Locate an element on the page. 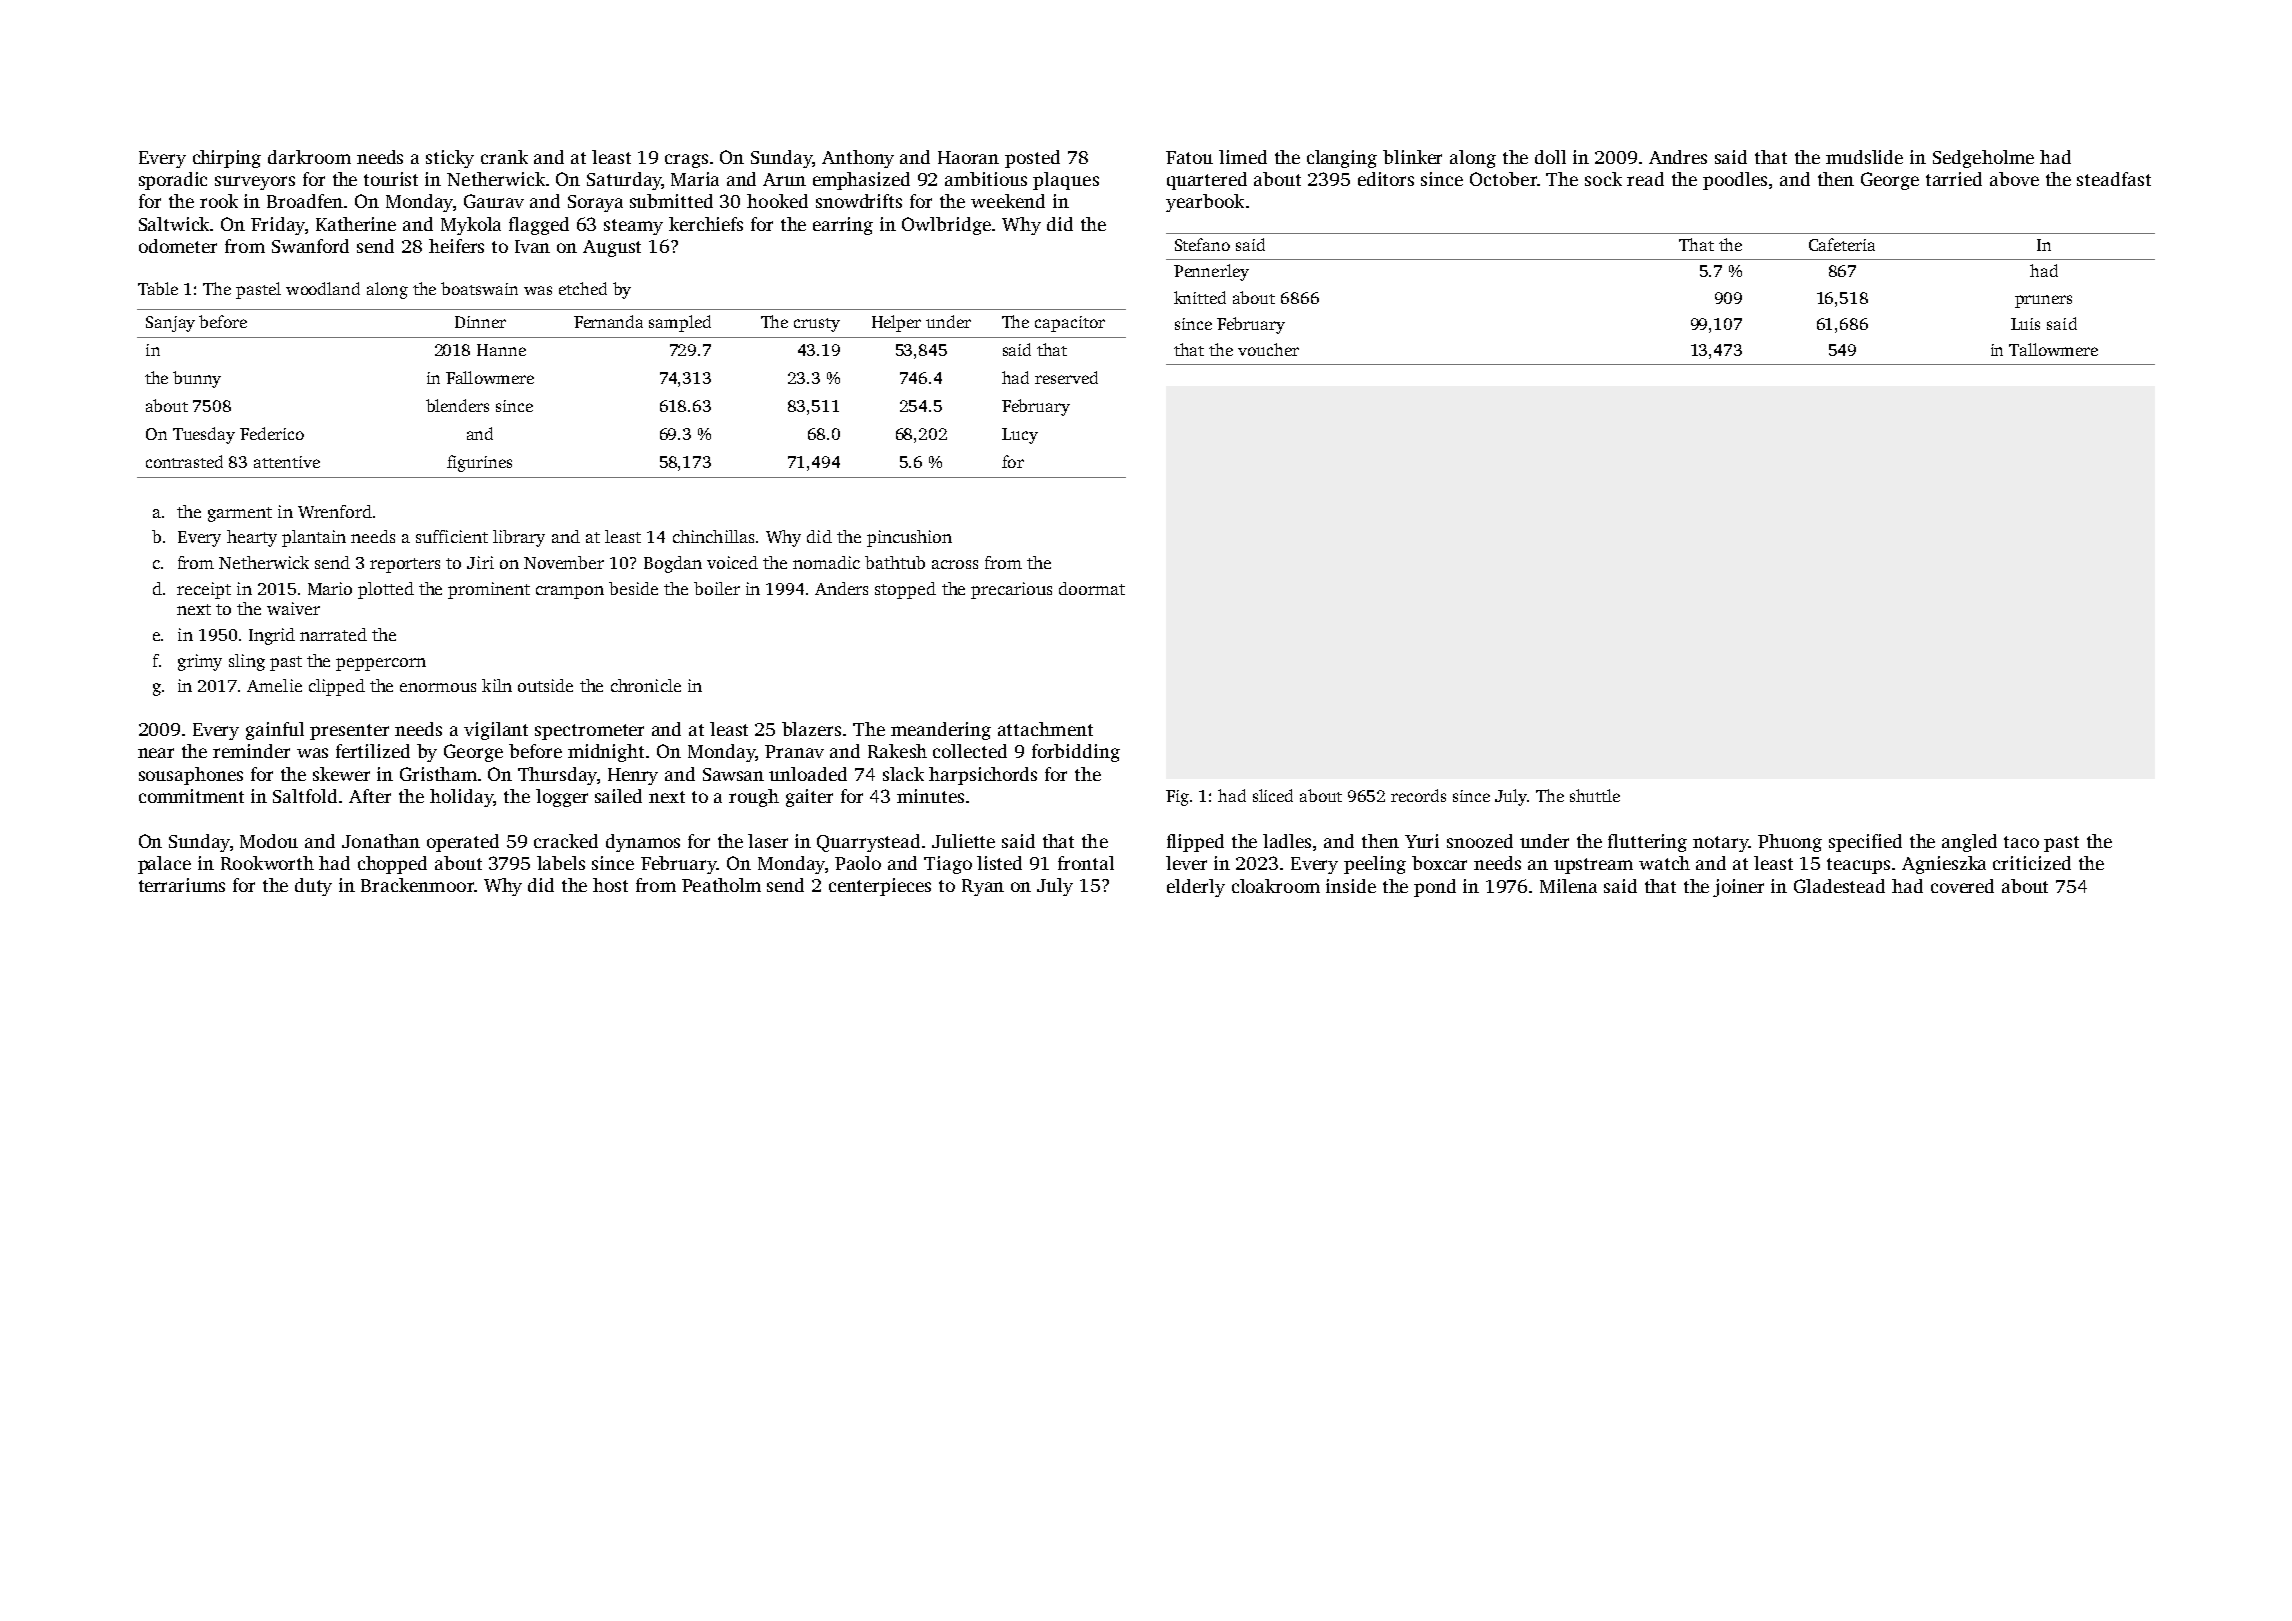 The image size is (2292, 1621). earring is located at coordinates (843, 226).
